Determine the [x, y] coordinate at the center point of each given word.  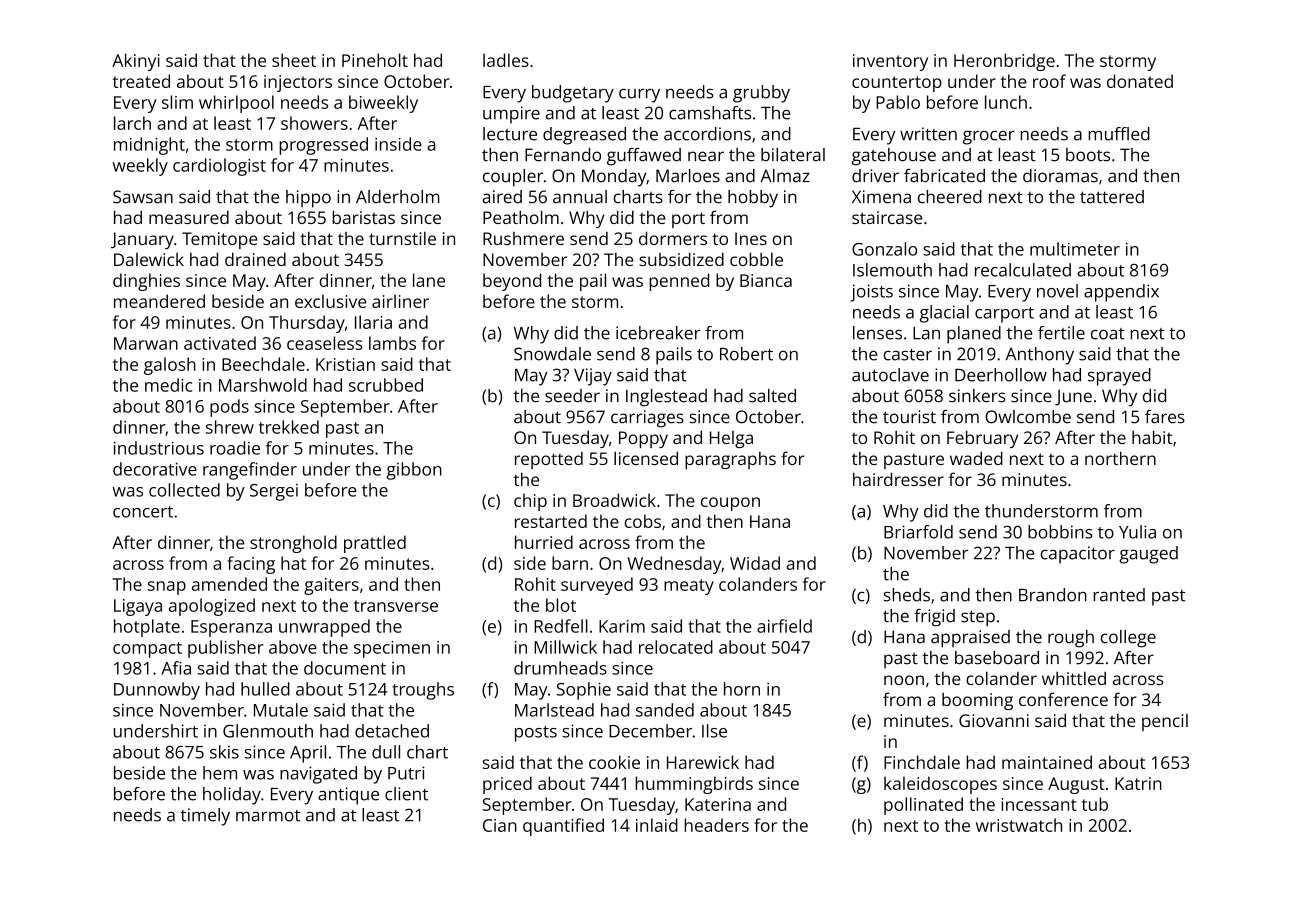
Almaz [785, 176]
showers [314, 123]
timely [205, 817]
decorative [155, 469]
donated [1140, 81]
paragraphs [730, 460]
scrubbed [386, 385]
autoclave [890, 375]
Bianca [766, 280]
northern [1120, 458]
